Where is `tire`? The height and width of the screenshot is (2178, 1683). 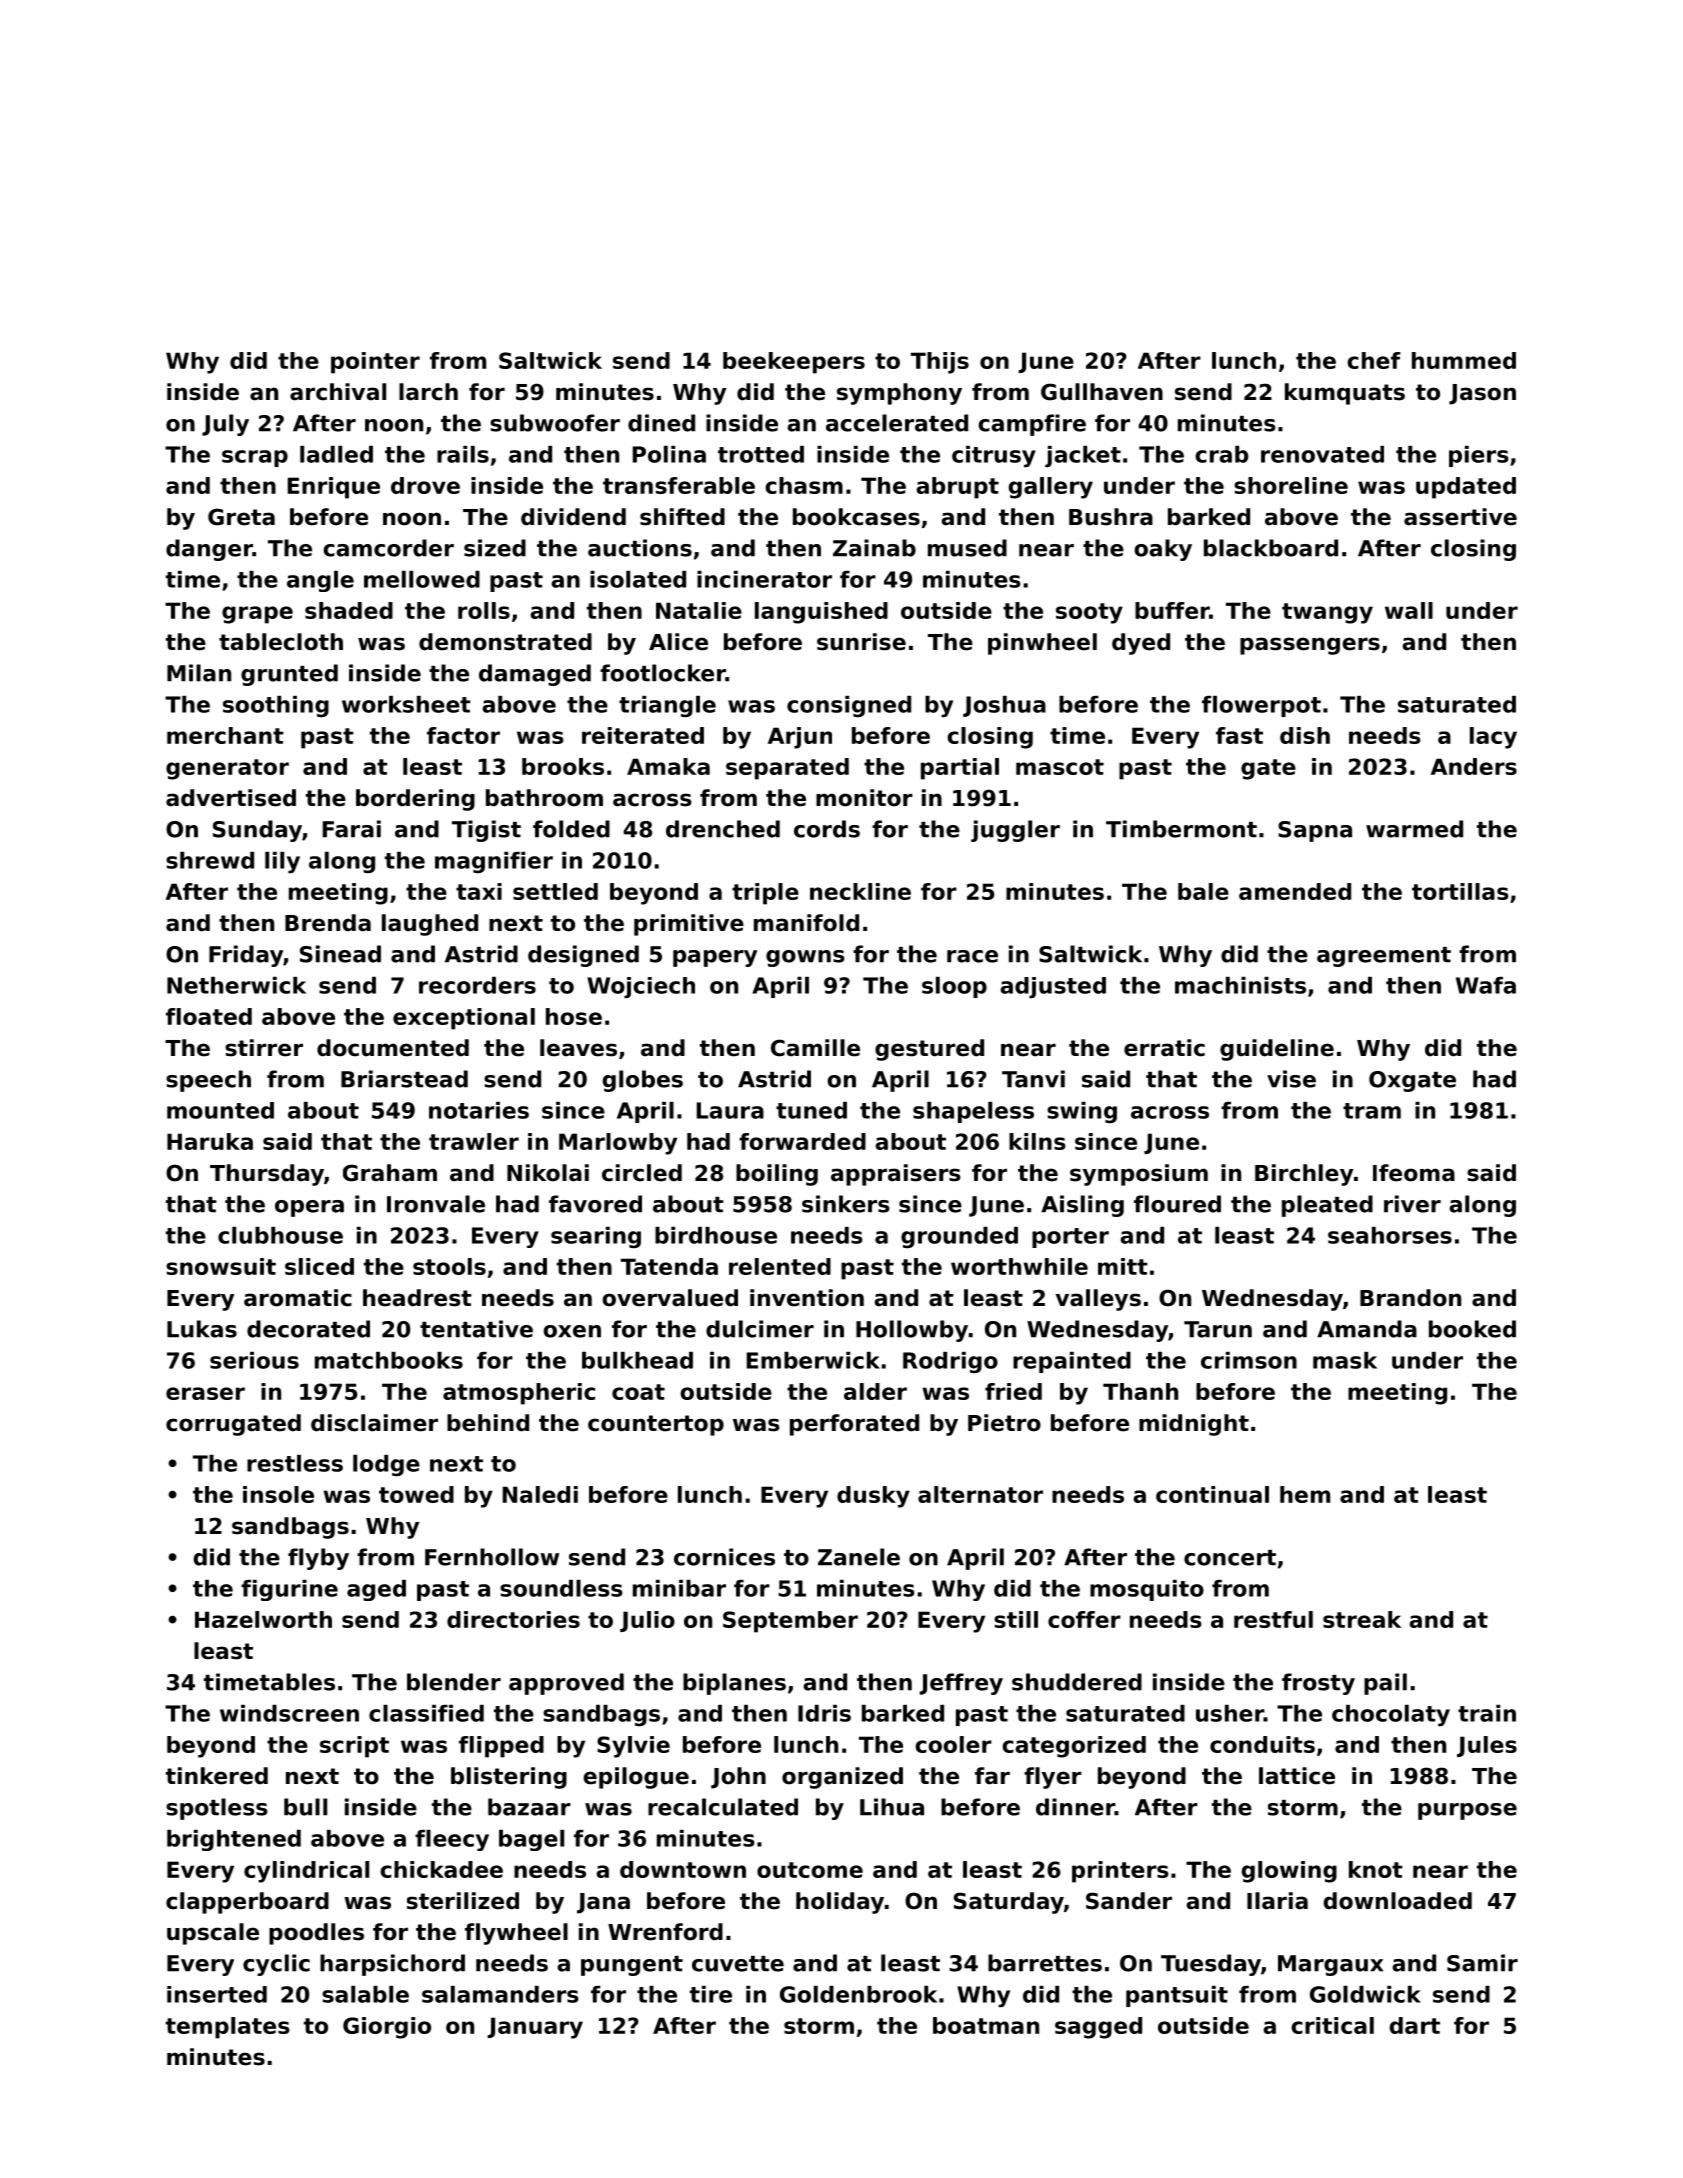
tire is located at coordinates (711, 1994).
